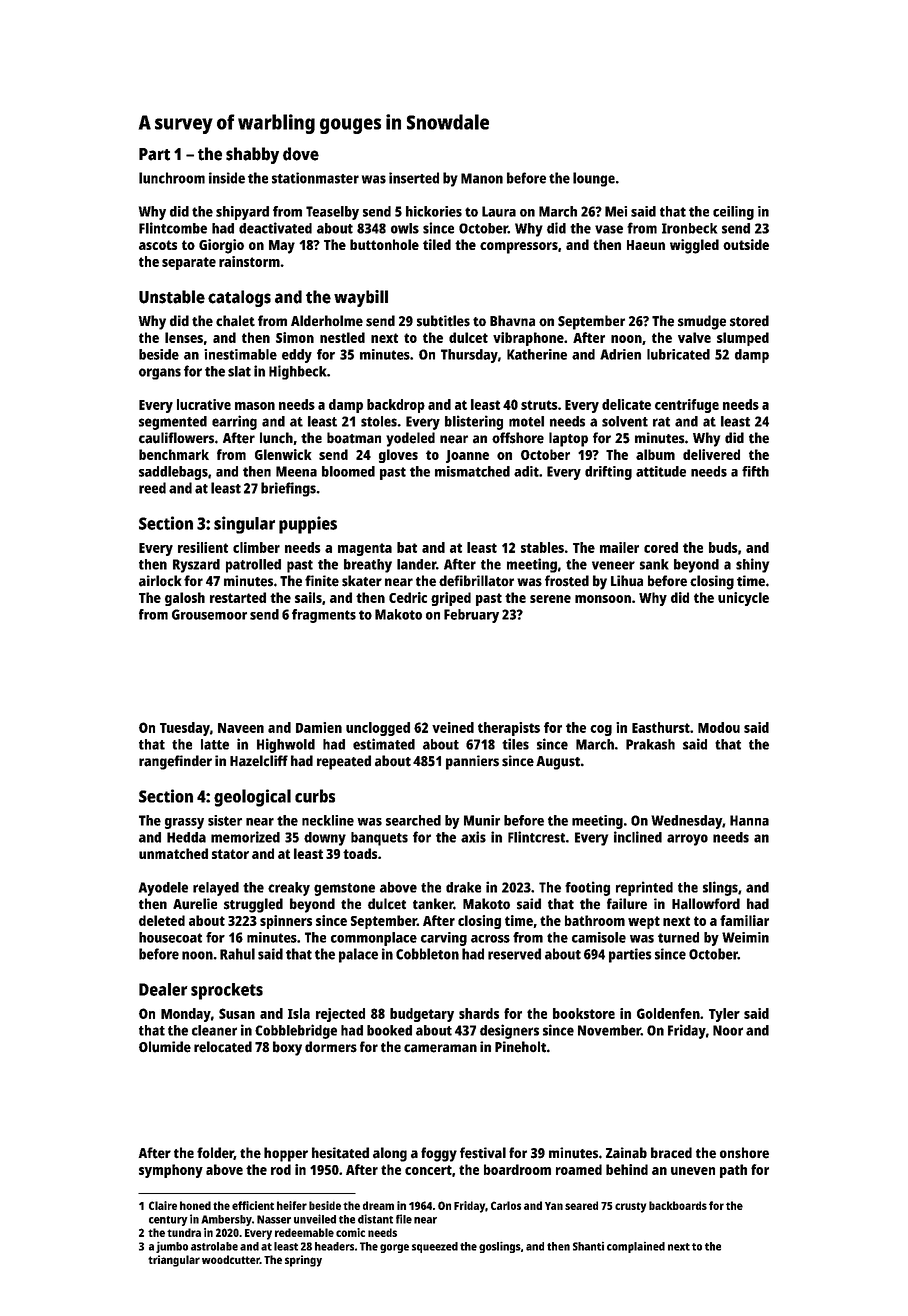  What do you see at coordinates (173, 228) in the screenshot?
I see `Flintcombe` at bounding box center [173, 228].
